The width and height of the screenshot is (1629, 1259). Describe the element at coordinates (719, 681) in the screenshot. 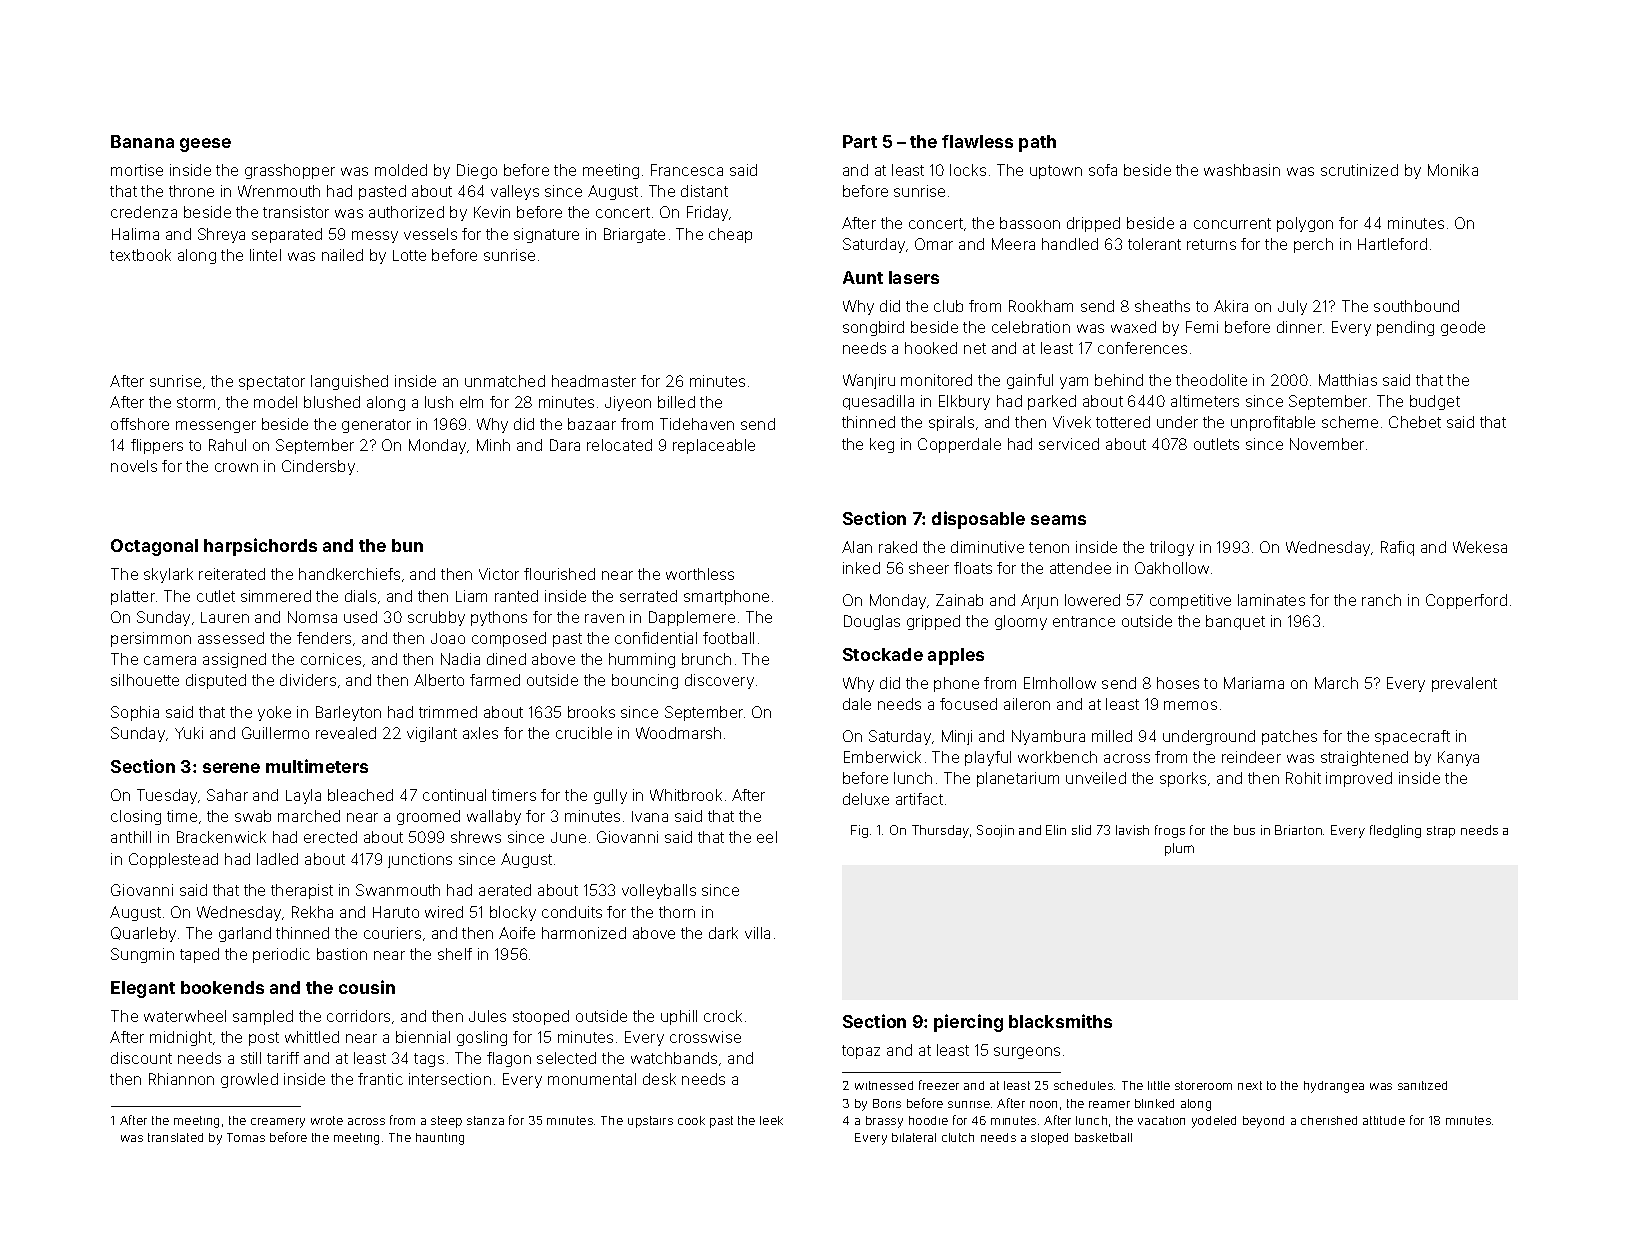

I see `discovery` at that location.
